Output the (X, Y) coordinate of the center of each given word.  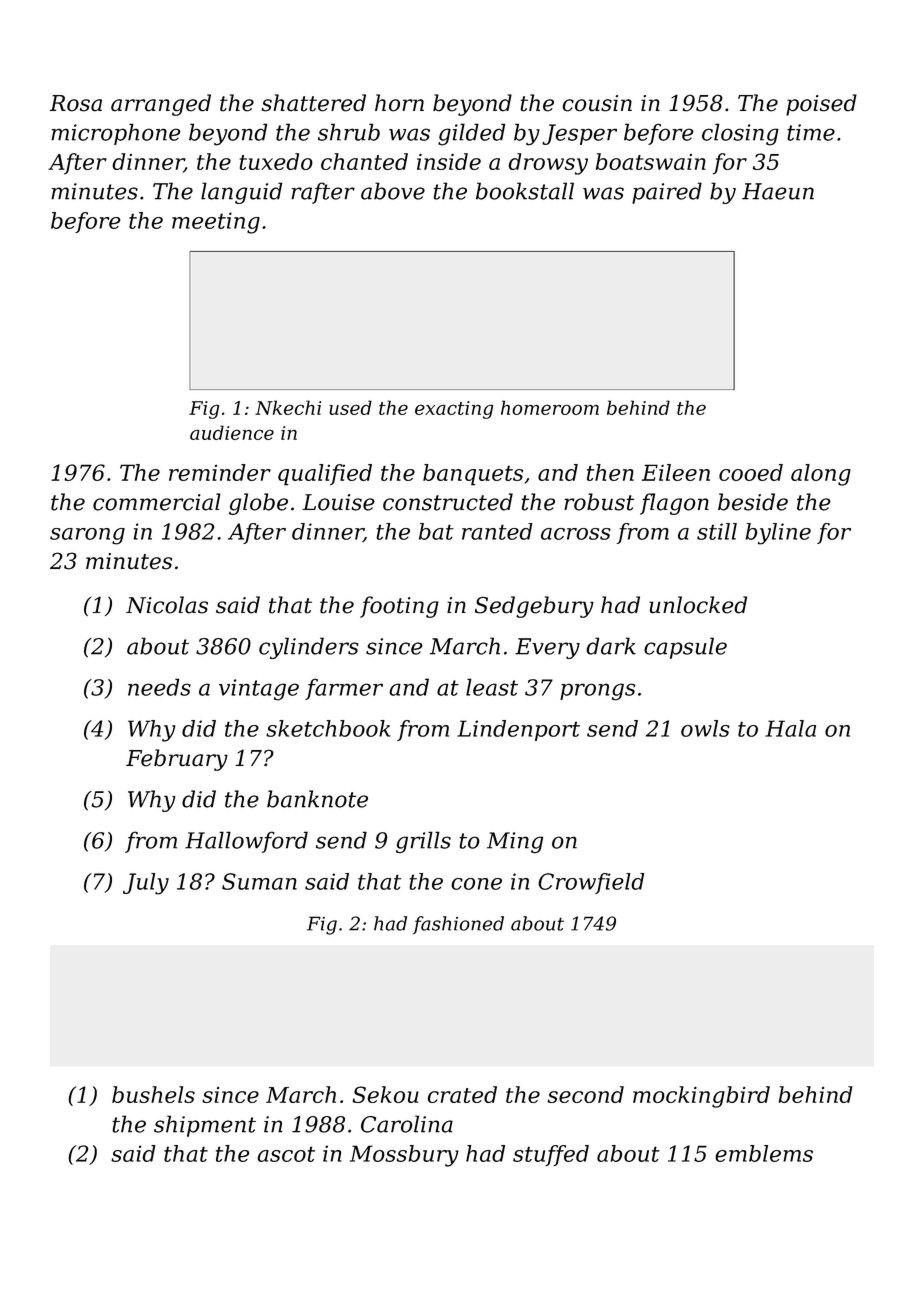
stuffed (551, 1155)
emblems (764, 1153)
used (350, 407)
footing (399, 607)
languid (241, 193)
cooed (751, 472)
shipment (205, 1126)
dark (611, 646)
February (177, 760)
